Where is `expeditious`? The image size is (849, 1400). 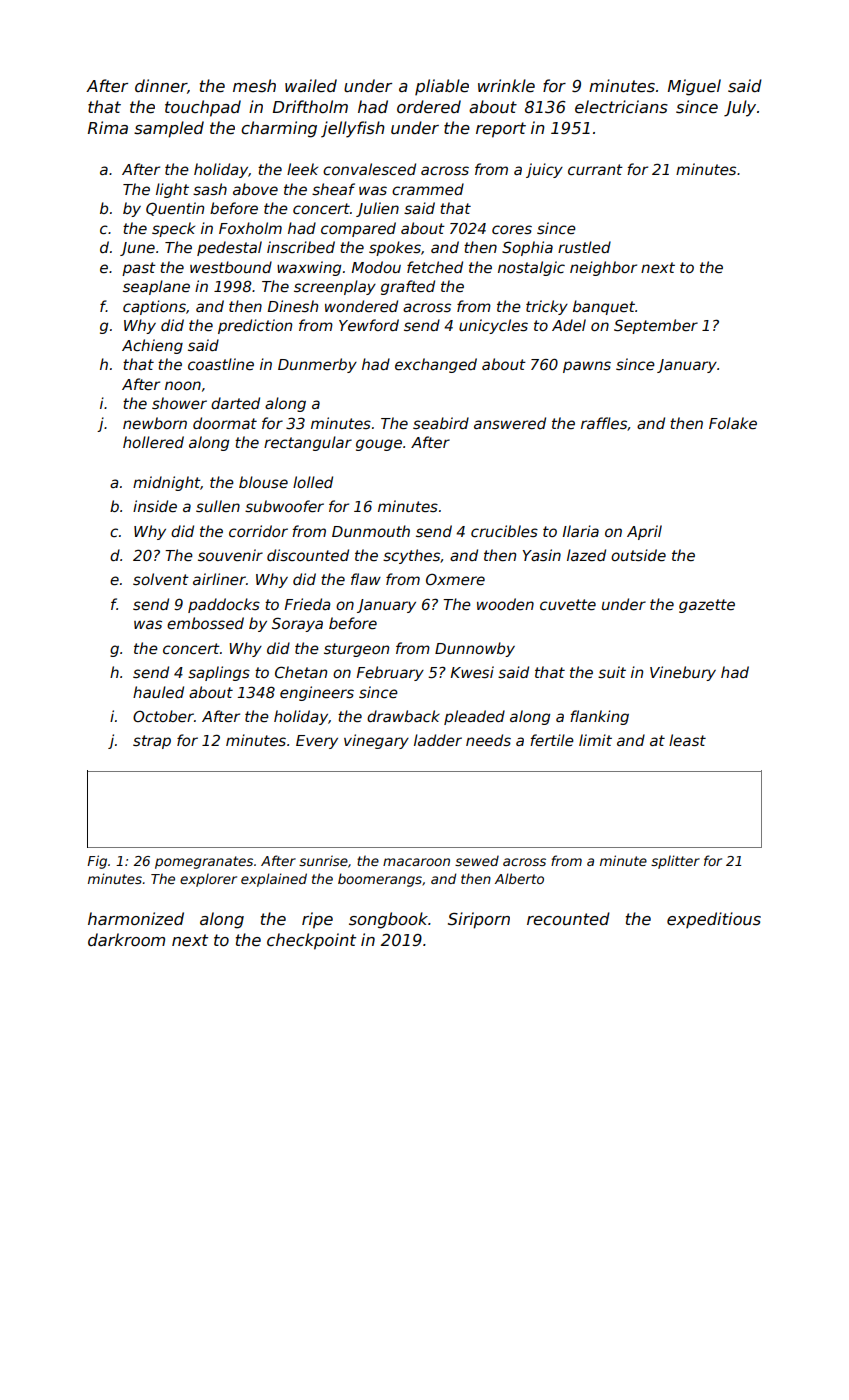 expeditious is located at coordinates (714, 920).
